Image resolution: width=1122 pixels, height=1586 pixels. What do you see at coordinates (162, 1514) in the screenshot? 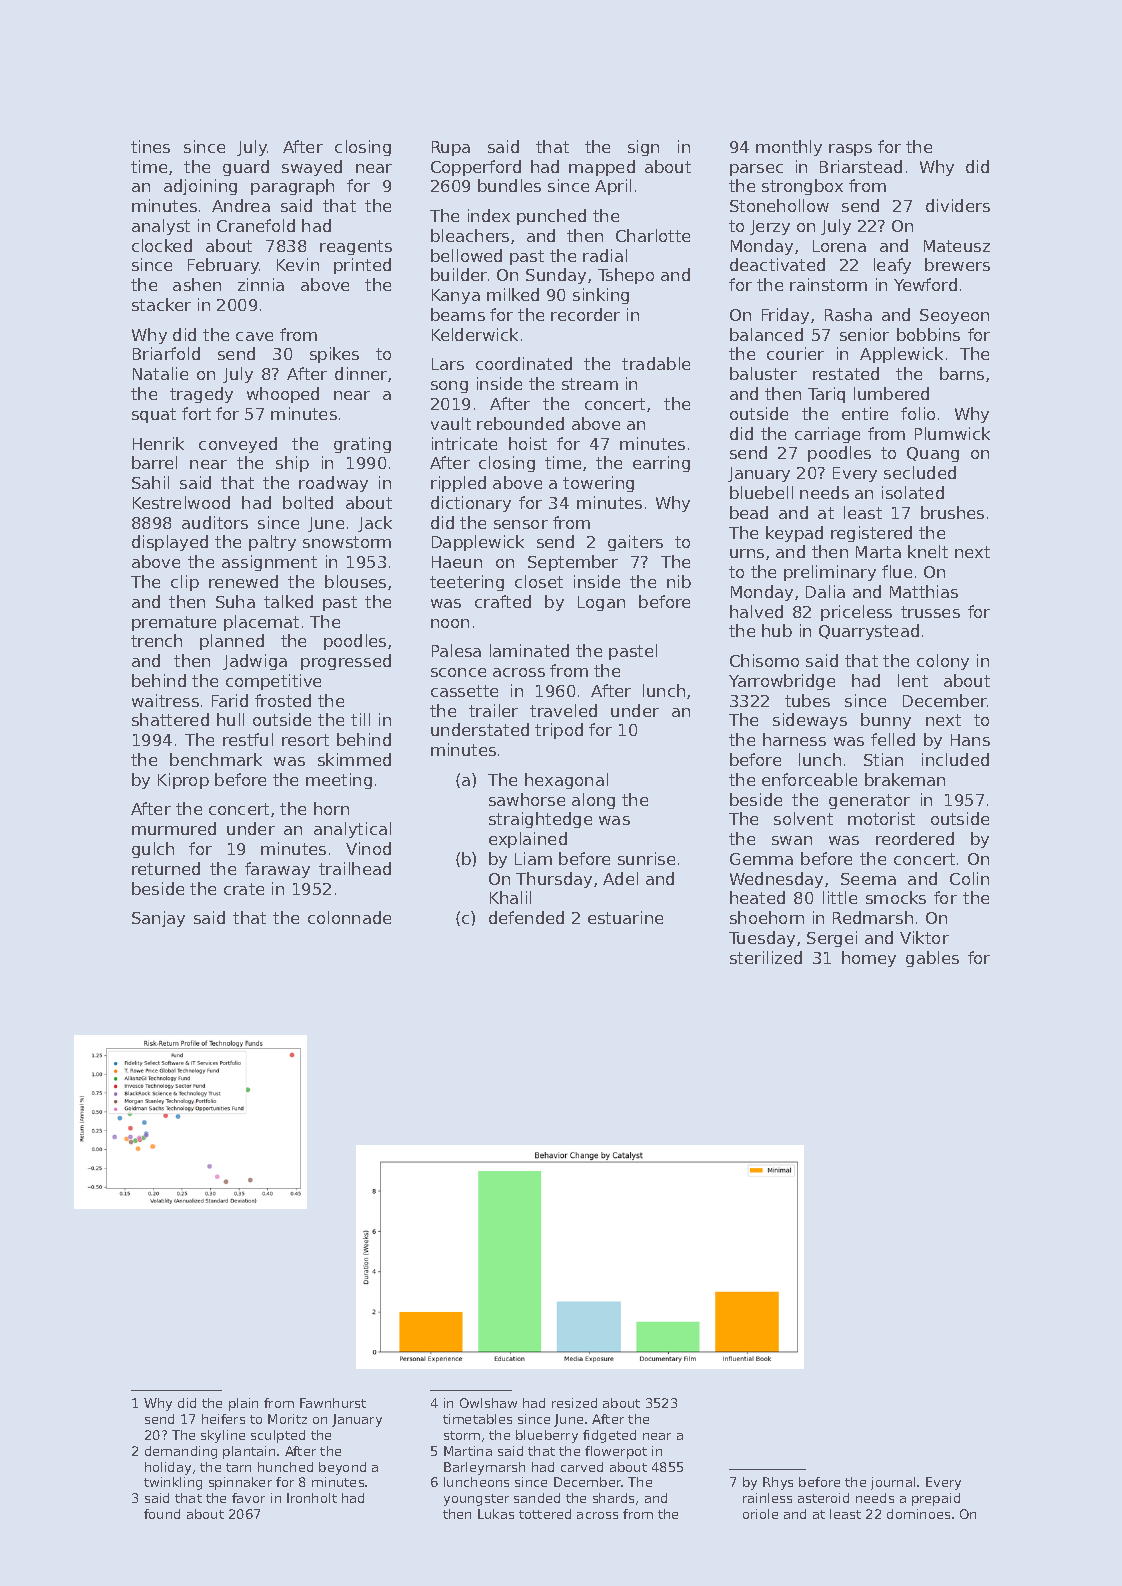
I see `found` at bounding box center [162, 1514].
